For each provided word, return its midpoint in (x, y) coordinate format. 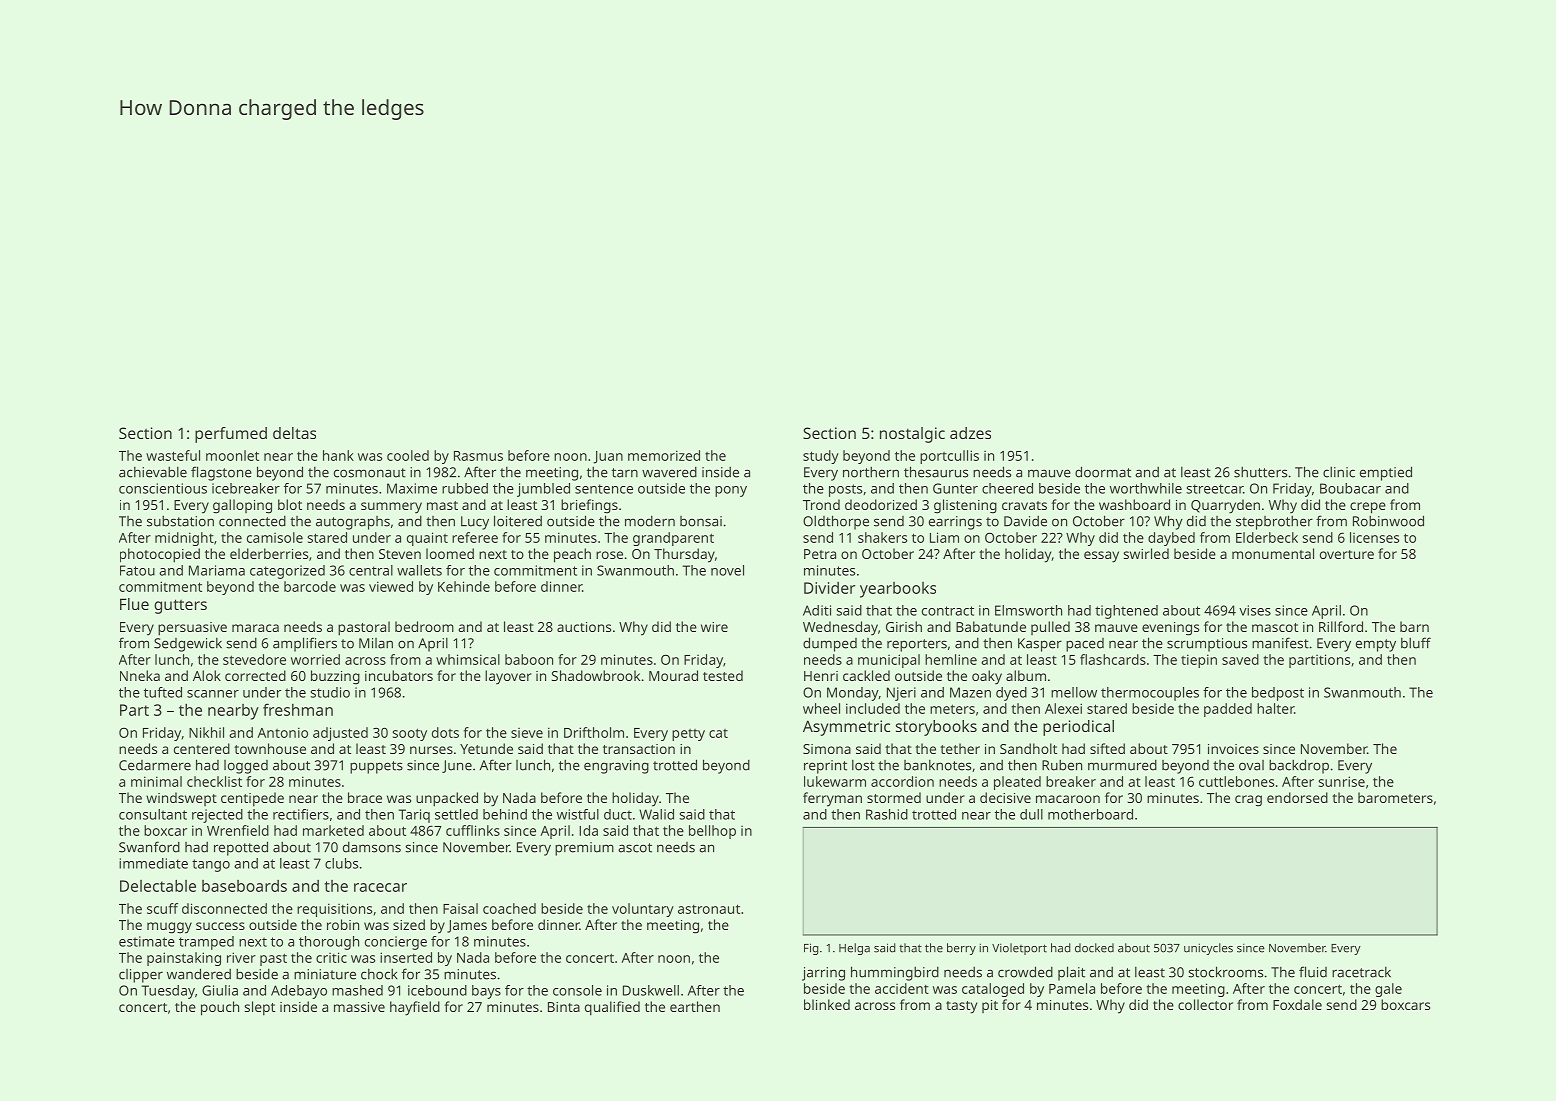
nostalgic (912, 435)
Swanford (149, 847)
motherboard (1090, 814)
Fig (811, 949)
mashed (357, 990)
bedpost (1278, 694)
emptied (1386, 473)
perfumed (231, 435)
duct (618, 814)
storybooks (936, 728)
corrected (255, 675)
